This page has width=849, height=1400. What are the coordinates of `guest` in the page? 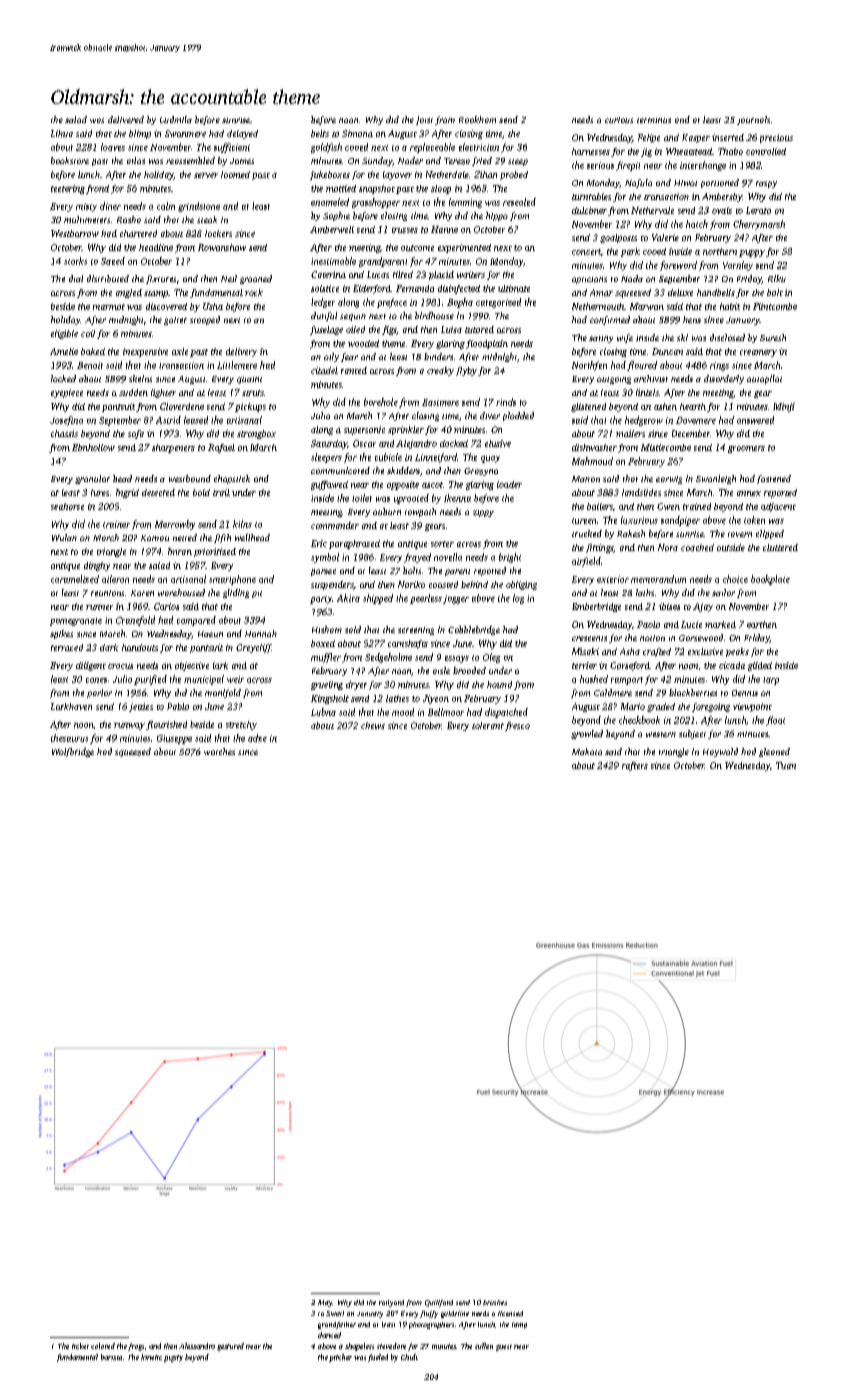 It's located at (504, 1348).
